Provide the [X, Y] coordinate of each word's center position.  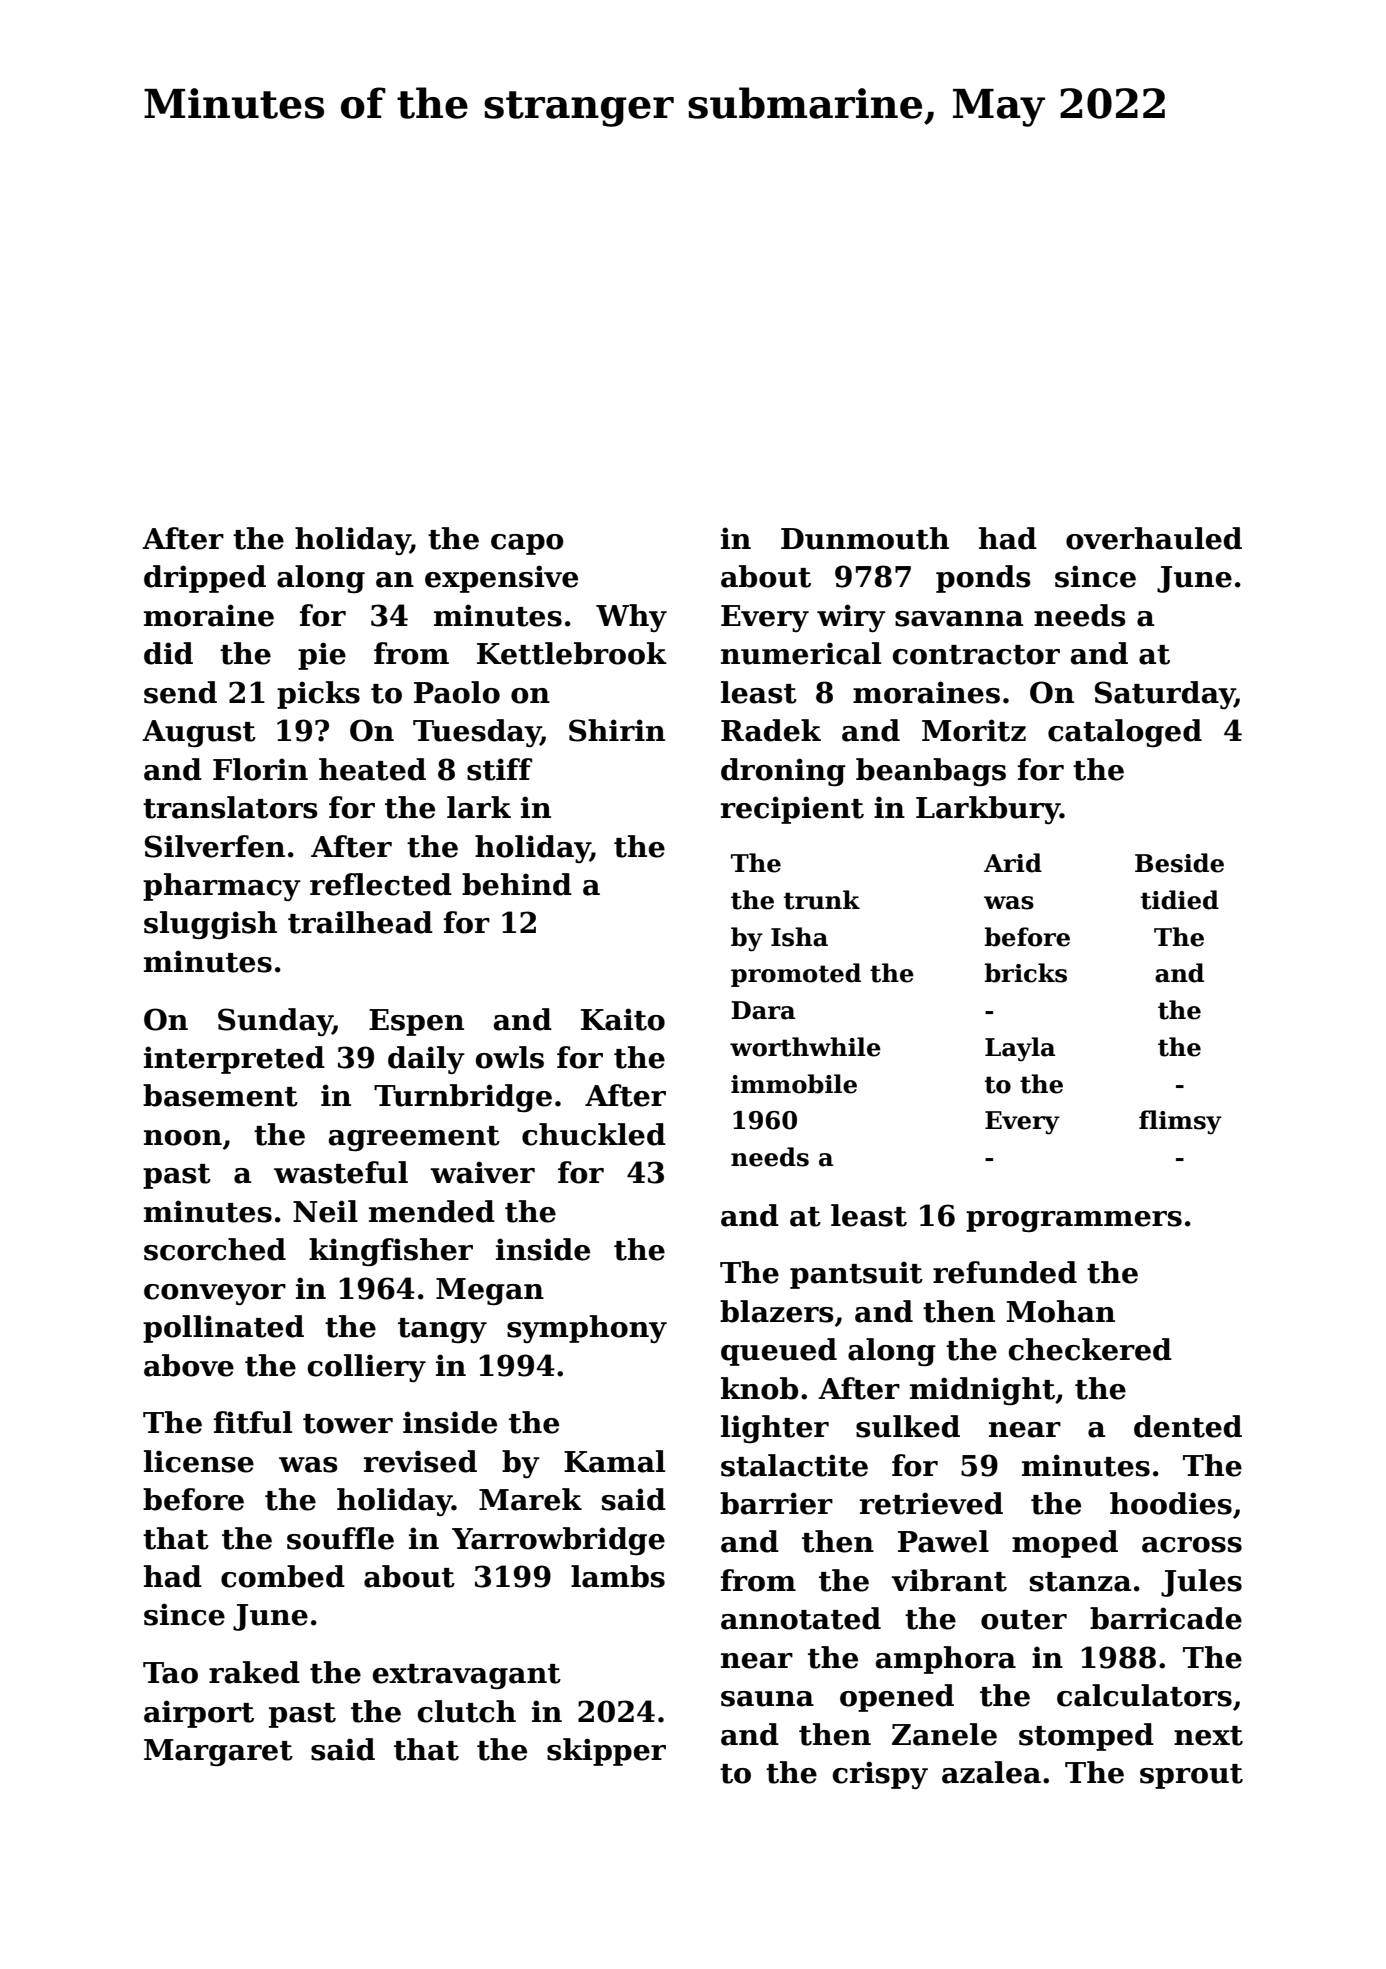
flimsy [1180, 1122]
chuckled [594, 1134]
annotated [801, 1618]
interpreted [234, 1060]
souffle [340, 1538]
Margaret [218, 1752]
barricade [1166, 1618]
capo [527, 544]
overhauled [1154, 538]
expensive [501, 579]
